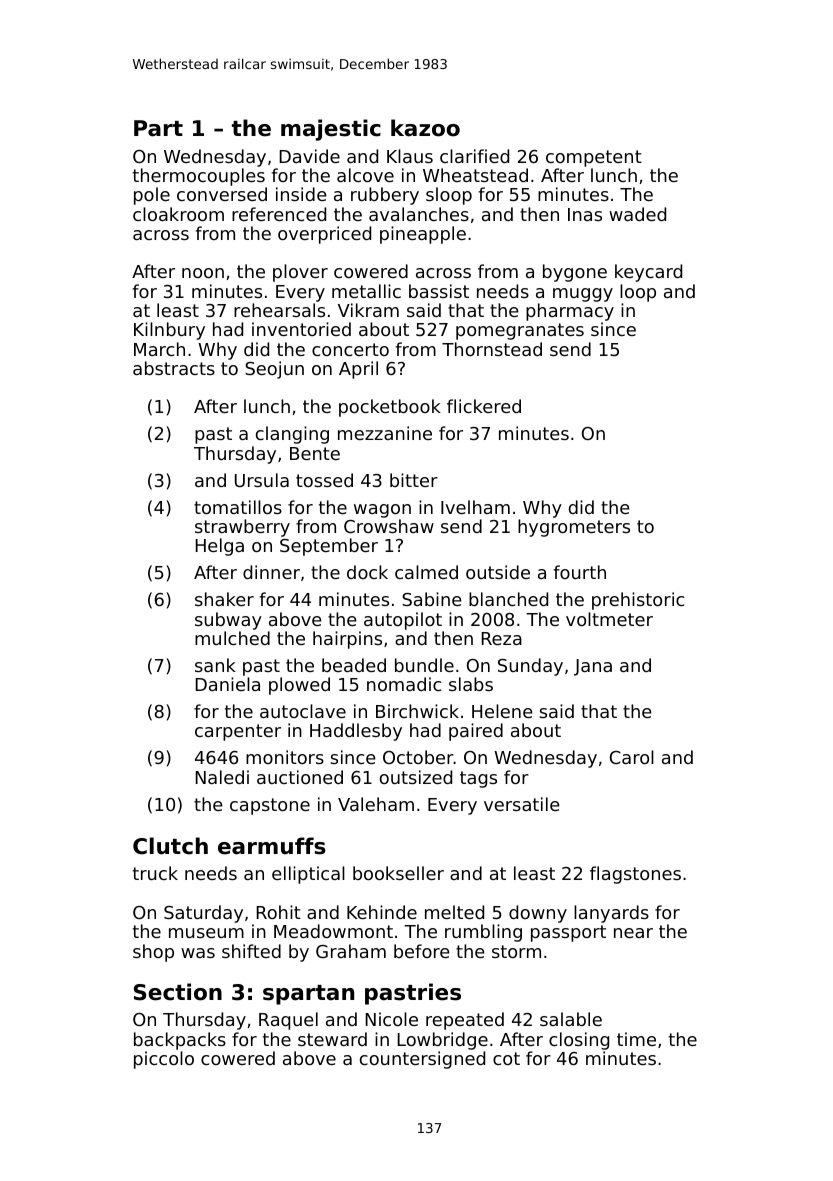 The image size is (833, 1181). Describe the element at coordinates (242, 528) in the document. I see `strawberry` at that location.
